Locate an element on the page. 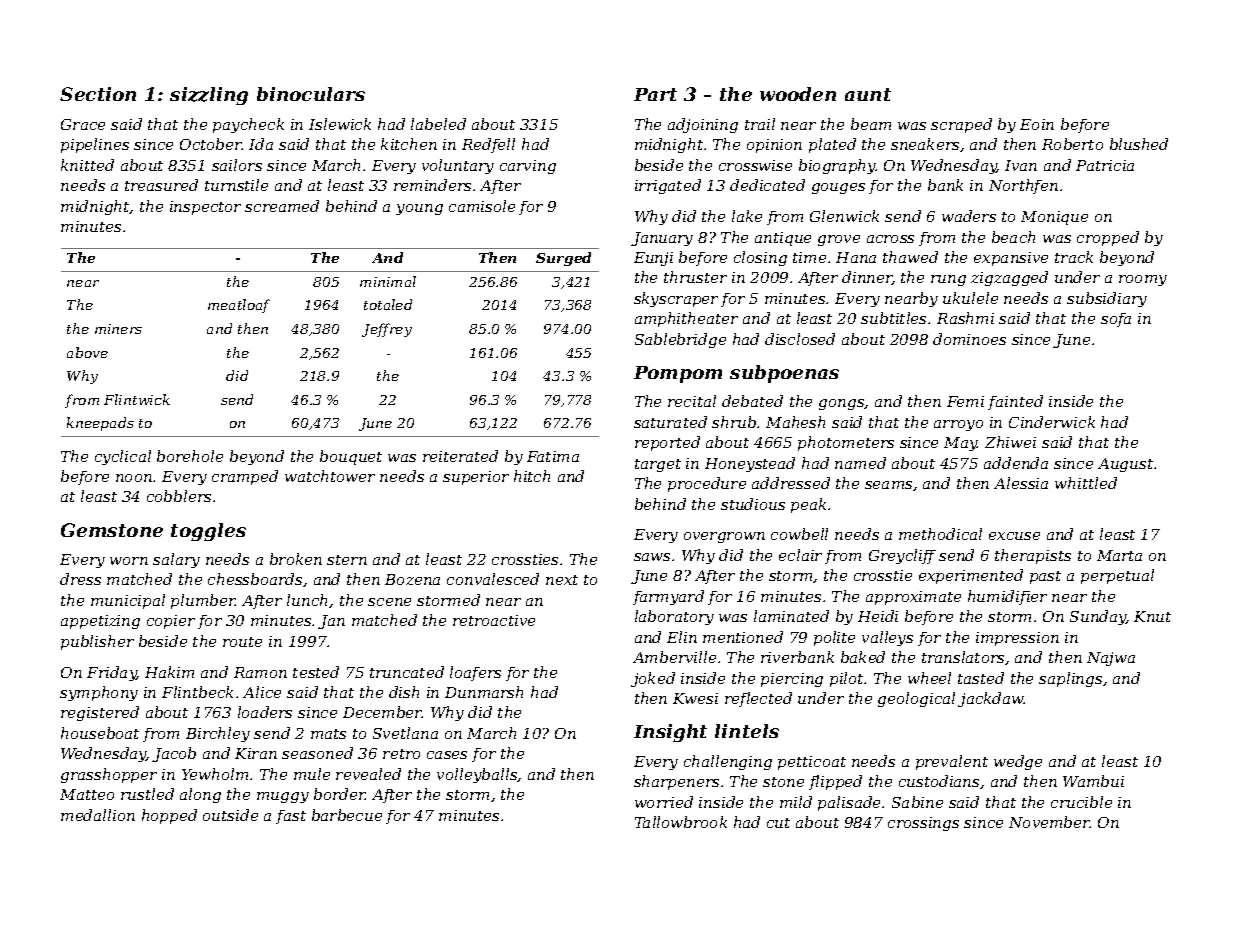 This image has width=1233, height=952. binoculars is located at coordinates (311, 94).
